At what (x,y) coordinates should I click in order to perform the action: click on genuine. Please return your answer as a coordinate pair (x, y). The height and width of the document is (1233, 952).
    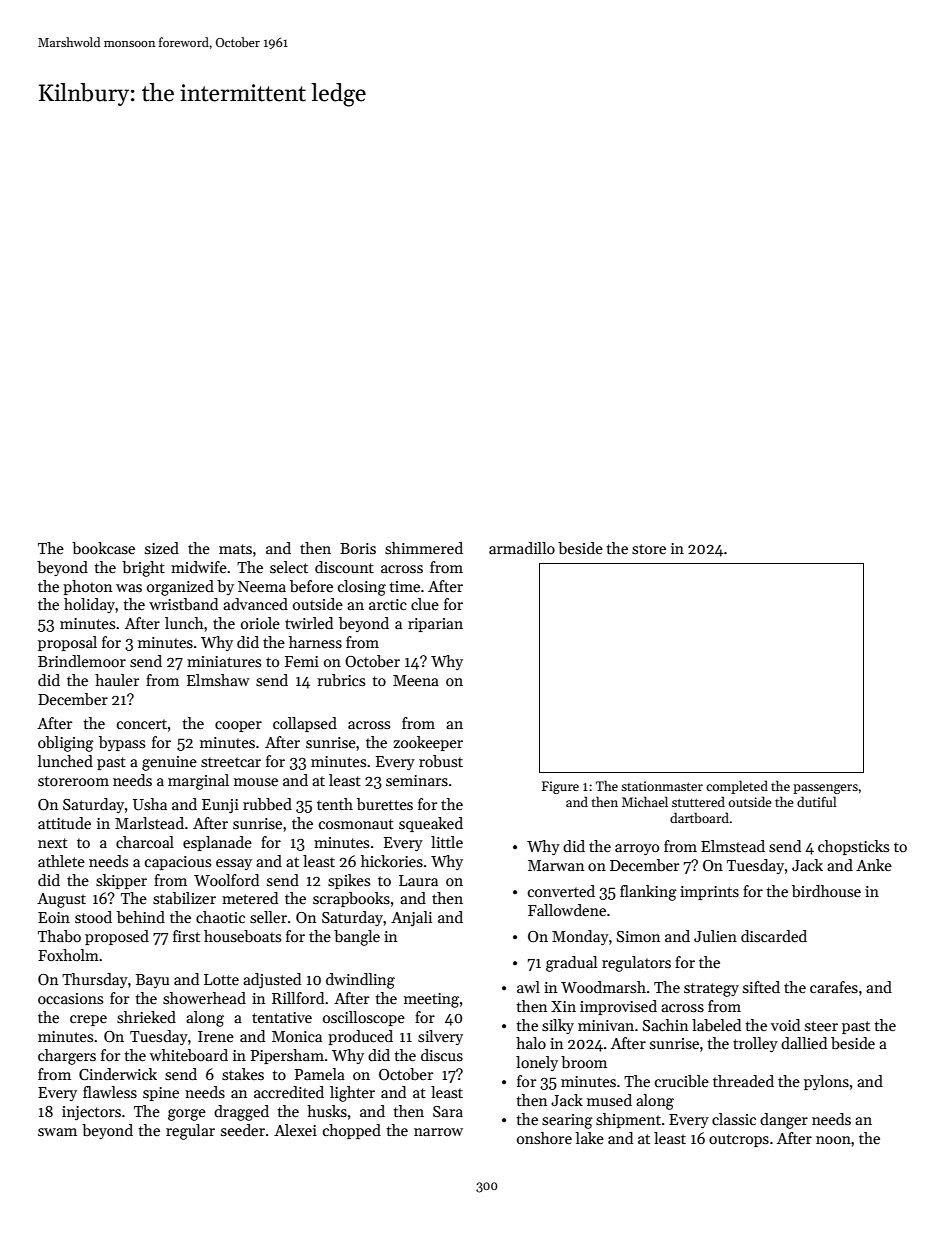
    Looking at the image, I should click on (169, 763).
